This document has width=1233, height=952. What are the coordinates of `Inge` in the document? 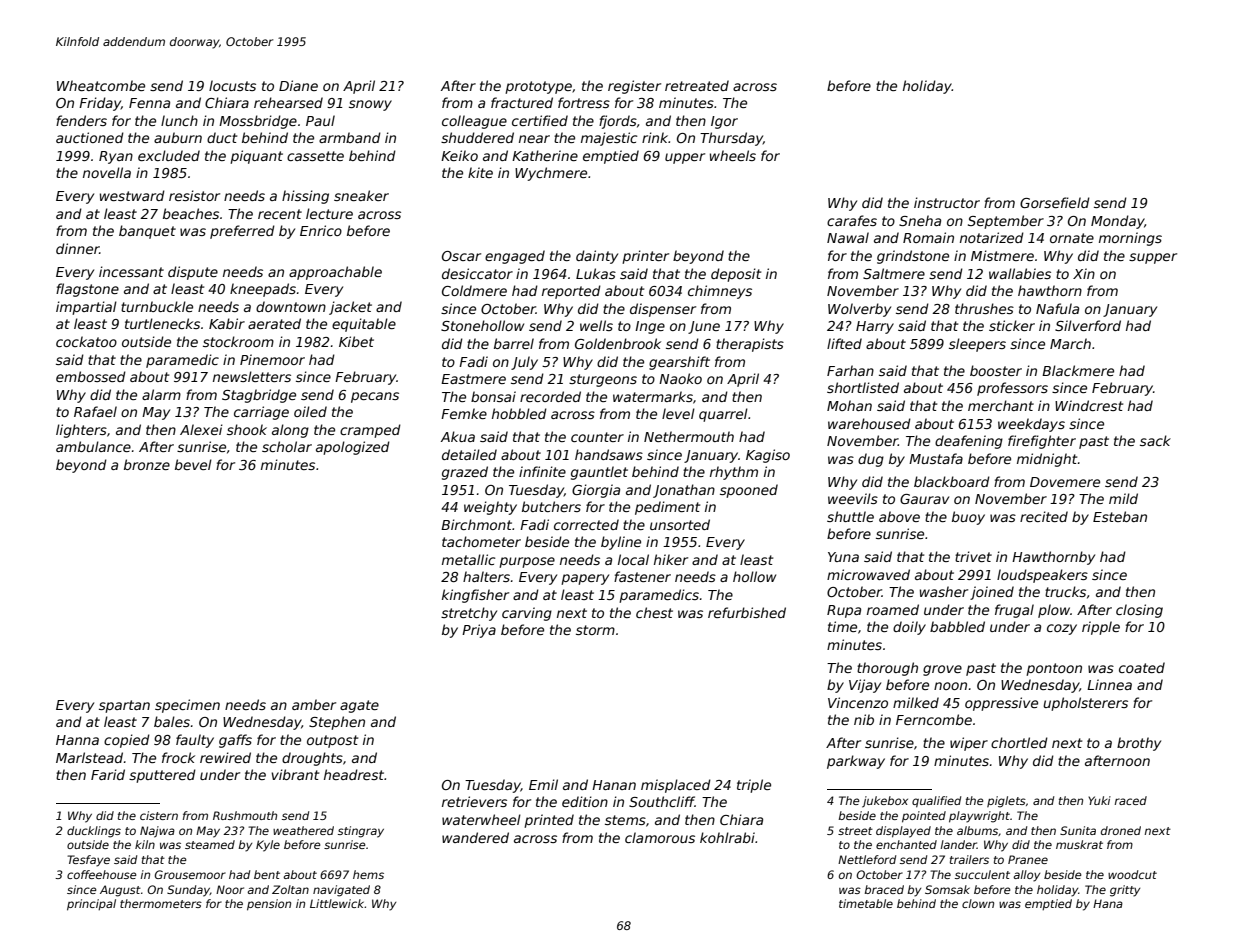 It's located at (650, 327).
